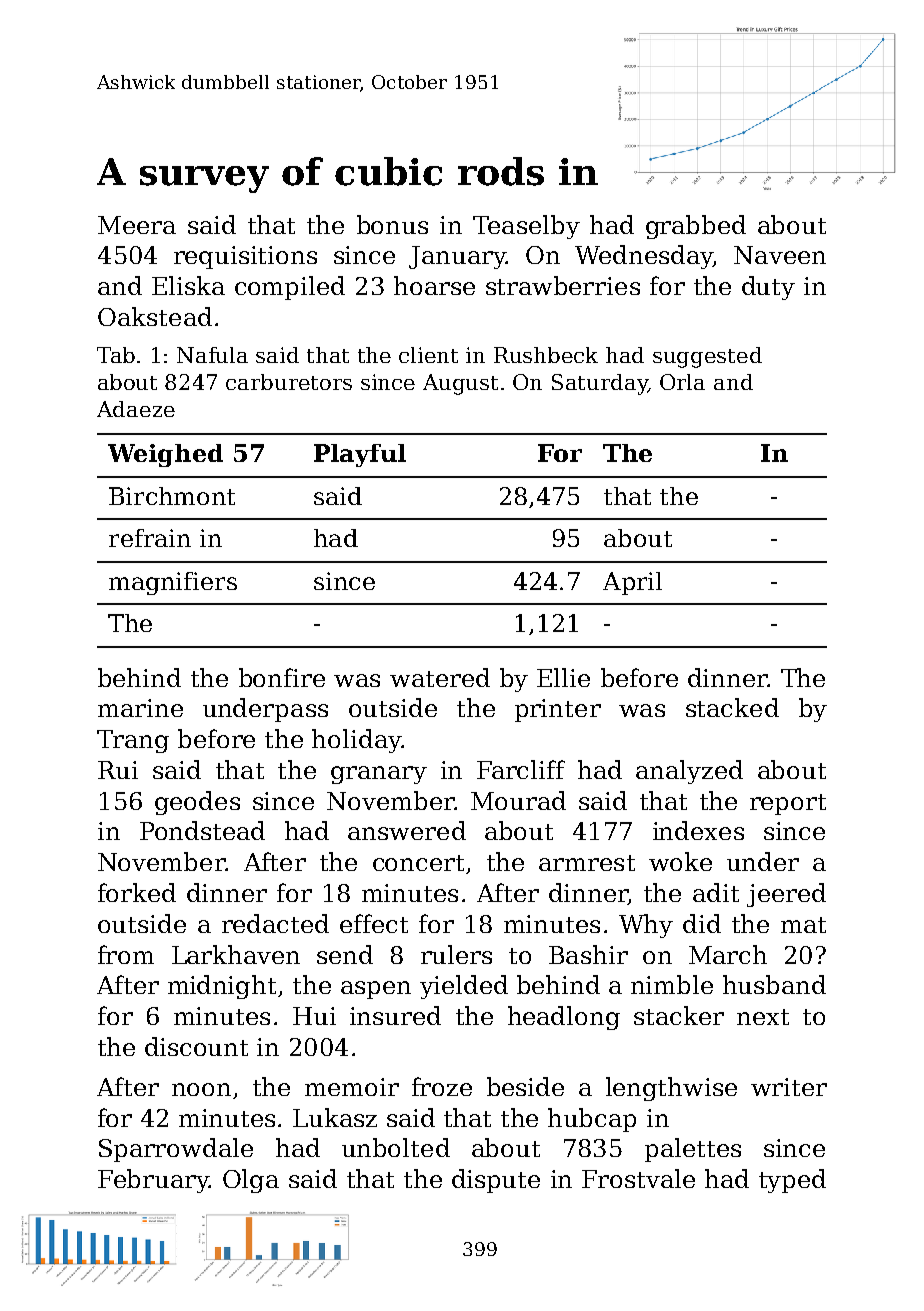  What do you see at coordinates (440, 677) in the page?
I see `watered` at bounding box center [440, 677].
